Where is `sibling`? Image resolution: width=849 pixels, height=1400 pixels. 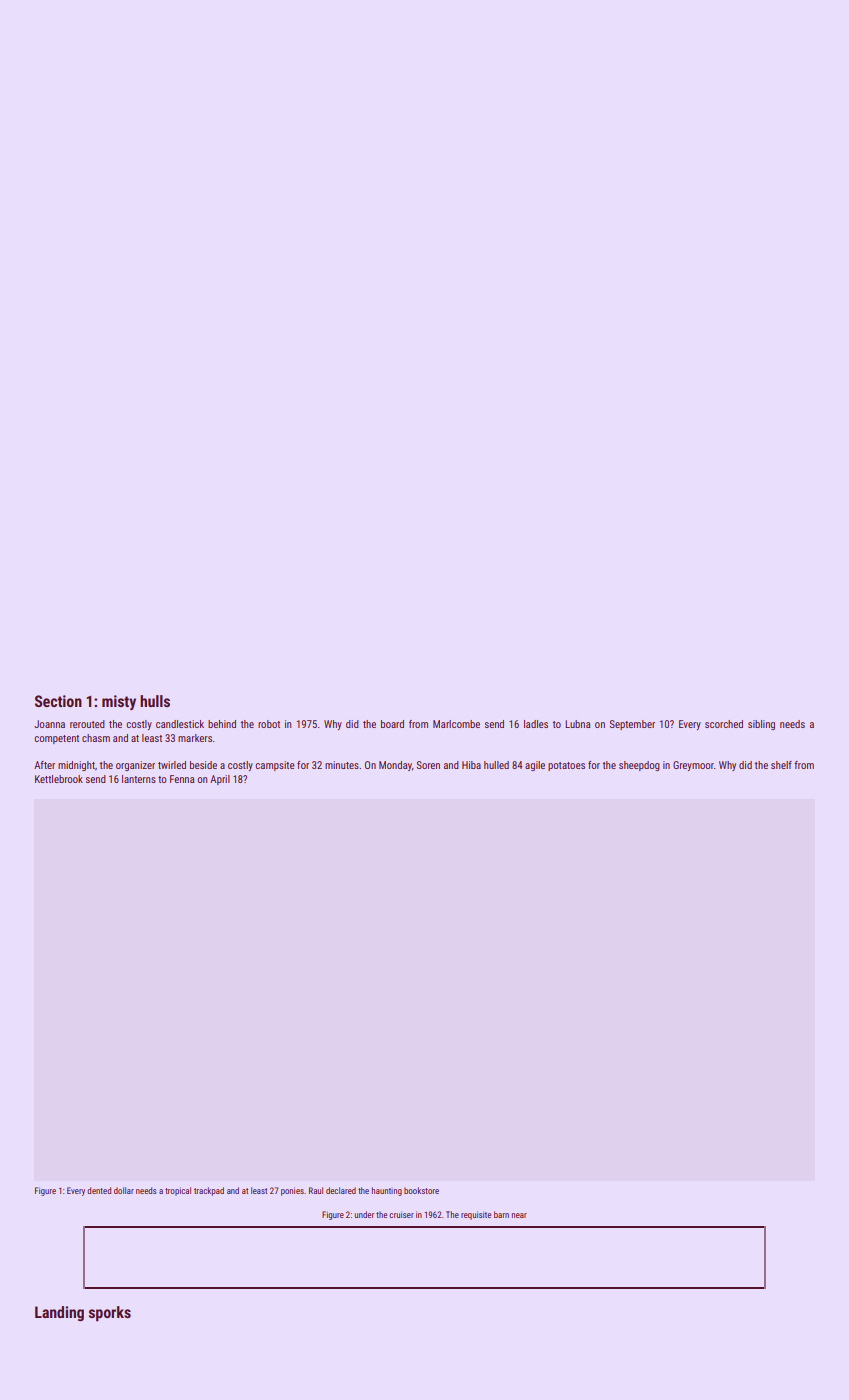
sibling is located at coordinates (761, 725).
